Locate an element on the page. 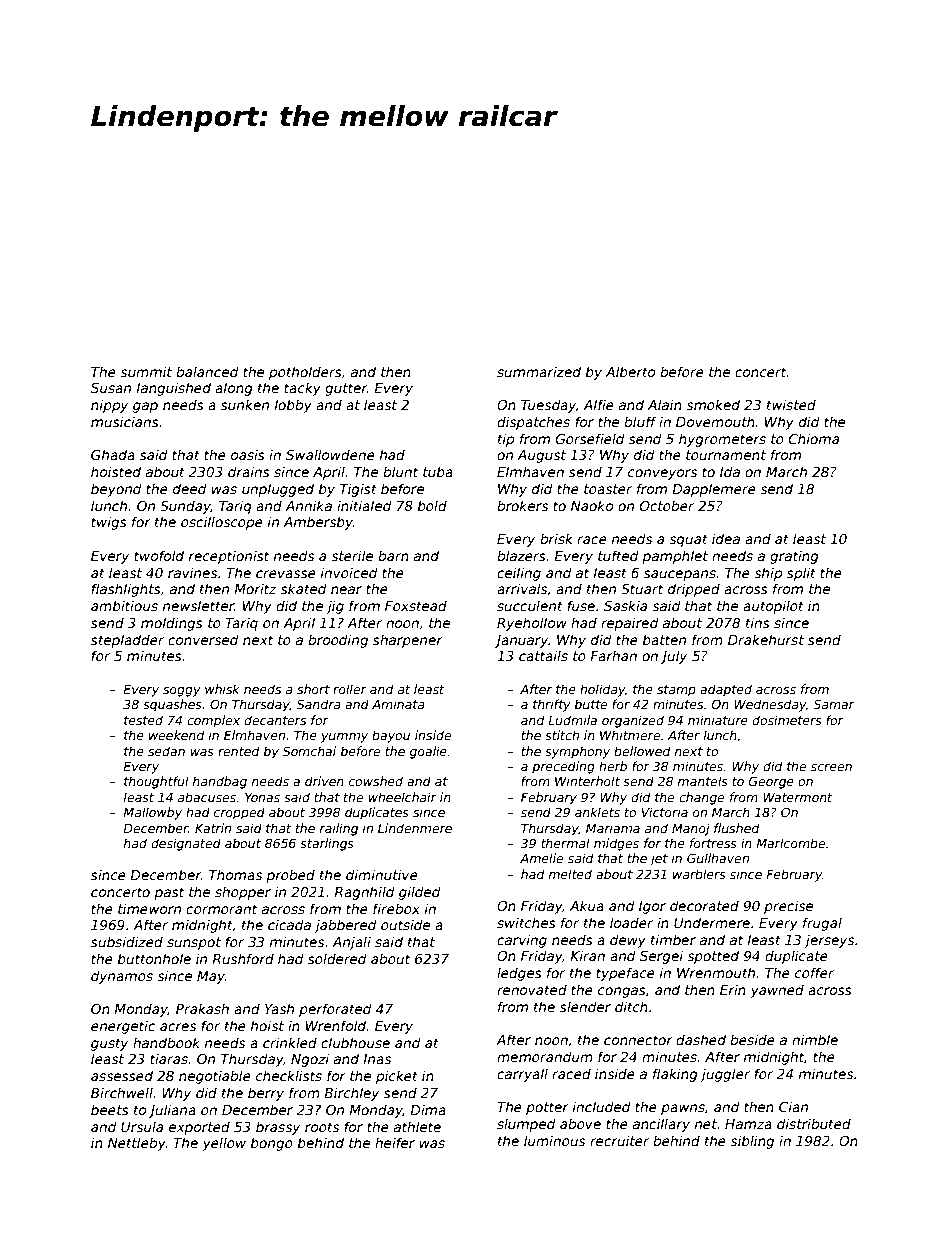 This page has height=1233, width=952. jig is located at coordinates (335, 607).
